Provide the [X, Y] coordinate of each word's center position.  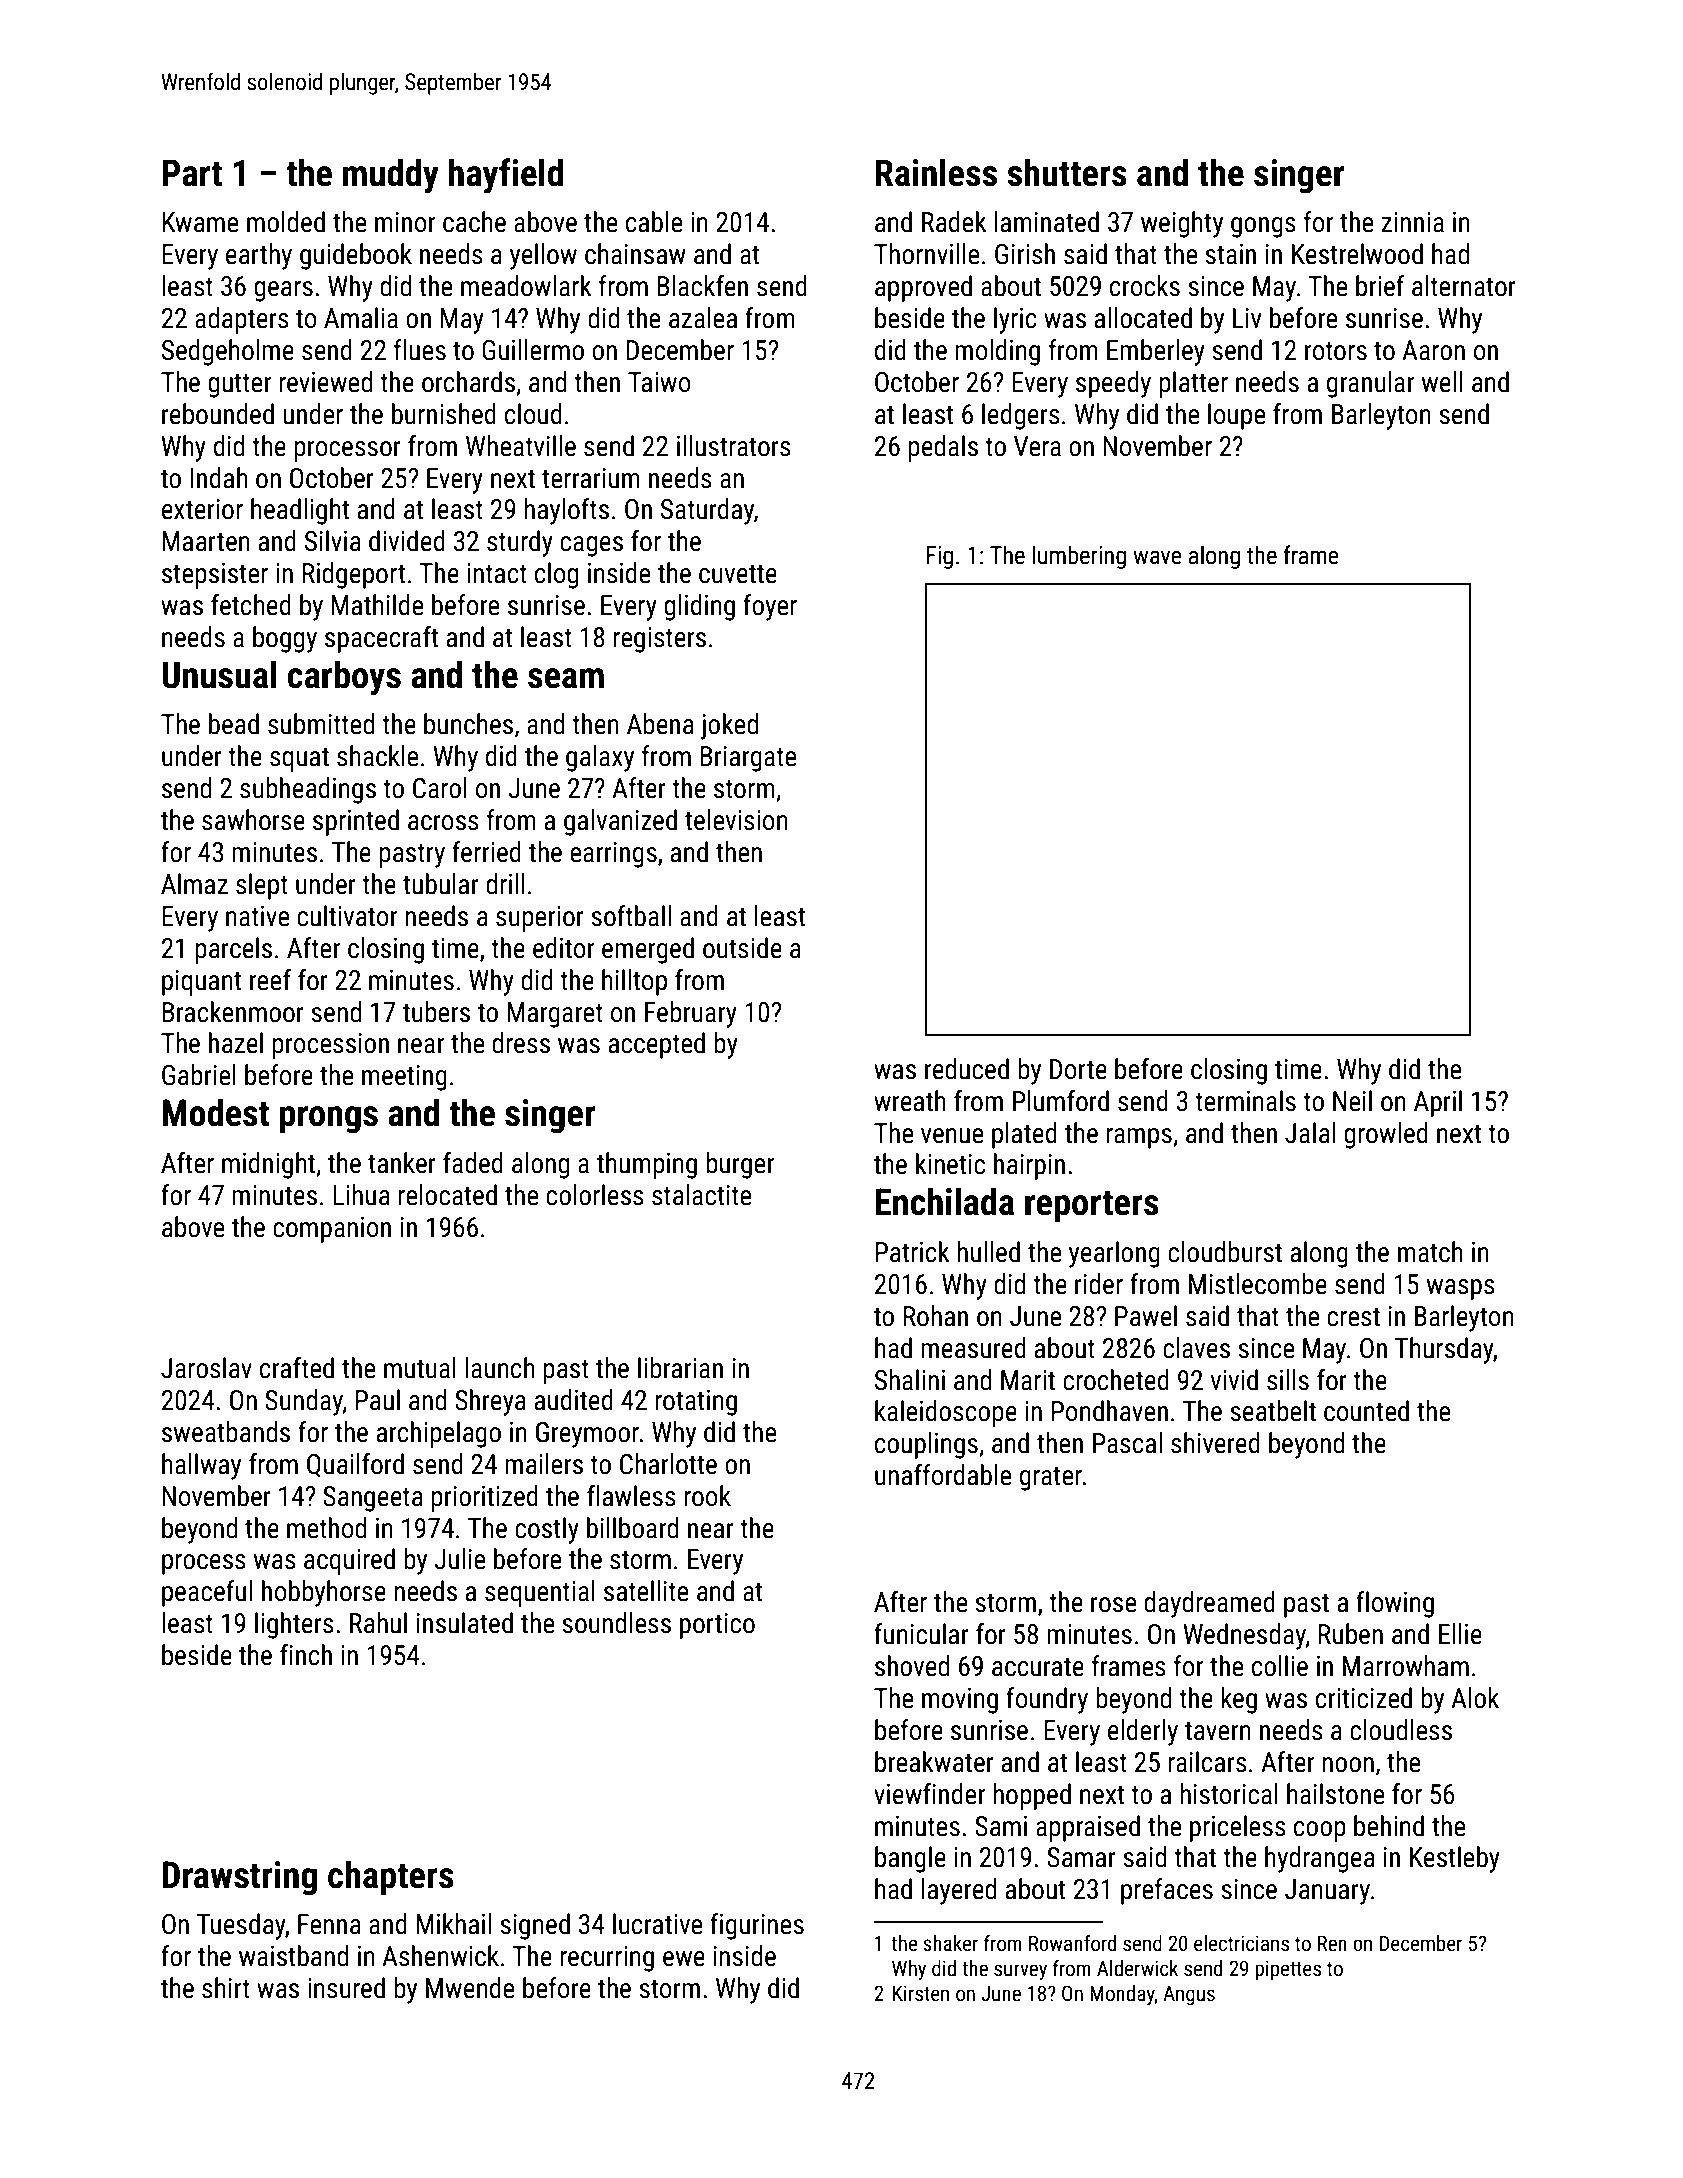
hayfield [506, 176]
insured [346, 1988]
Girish [1025, 254]
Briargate [748, 759]
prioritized [484, 1498]
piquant [201, 983]
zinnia [1413, 222]
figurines [757, 1926]
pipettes [1288, 1970]
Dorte [1078, 1069]
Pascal [1127, 1443]
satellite [646, 1591]
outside [742, 948]
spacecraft [381, 639]
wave [1157, 557]
